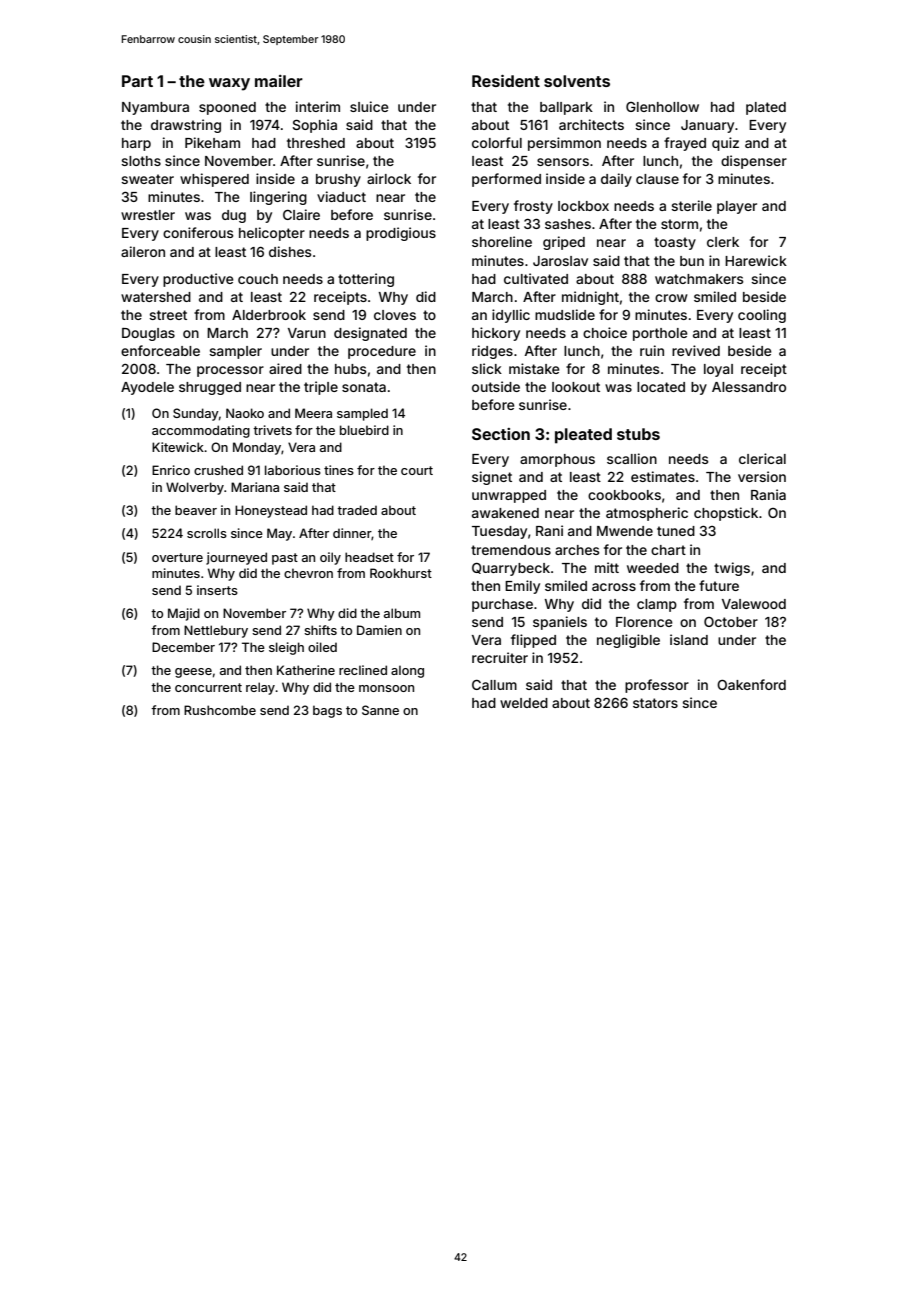 The width and height of the screenshot is (908, 1316). I want to click on player, so click(737, 207).
